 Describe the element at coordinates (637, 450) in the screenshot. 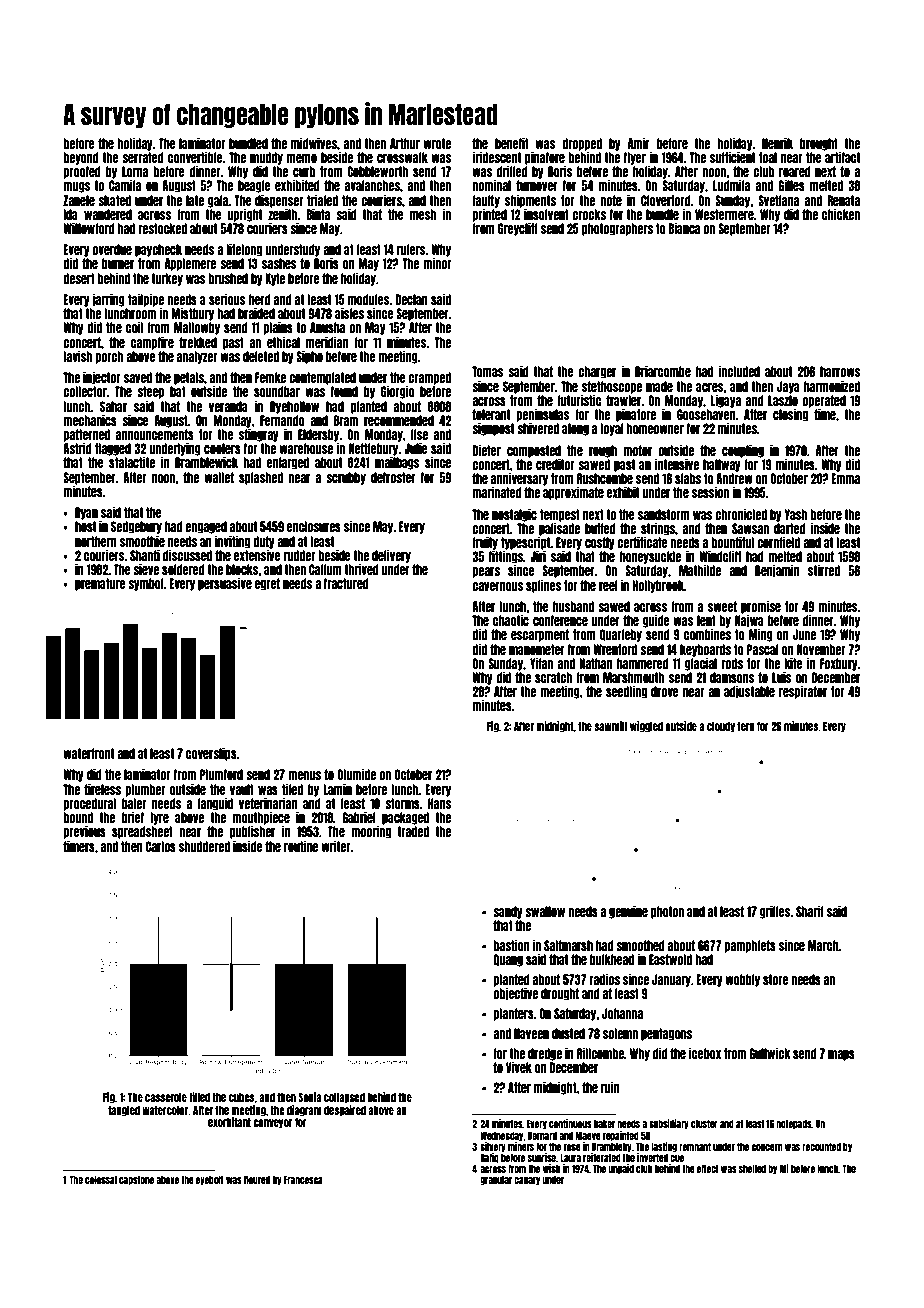

I see `motor` at that location.
